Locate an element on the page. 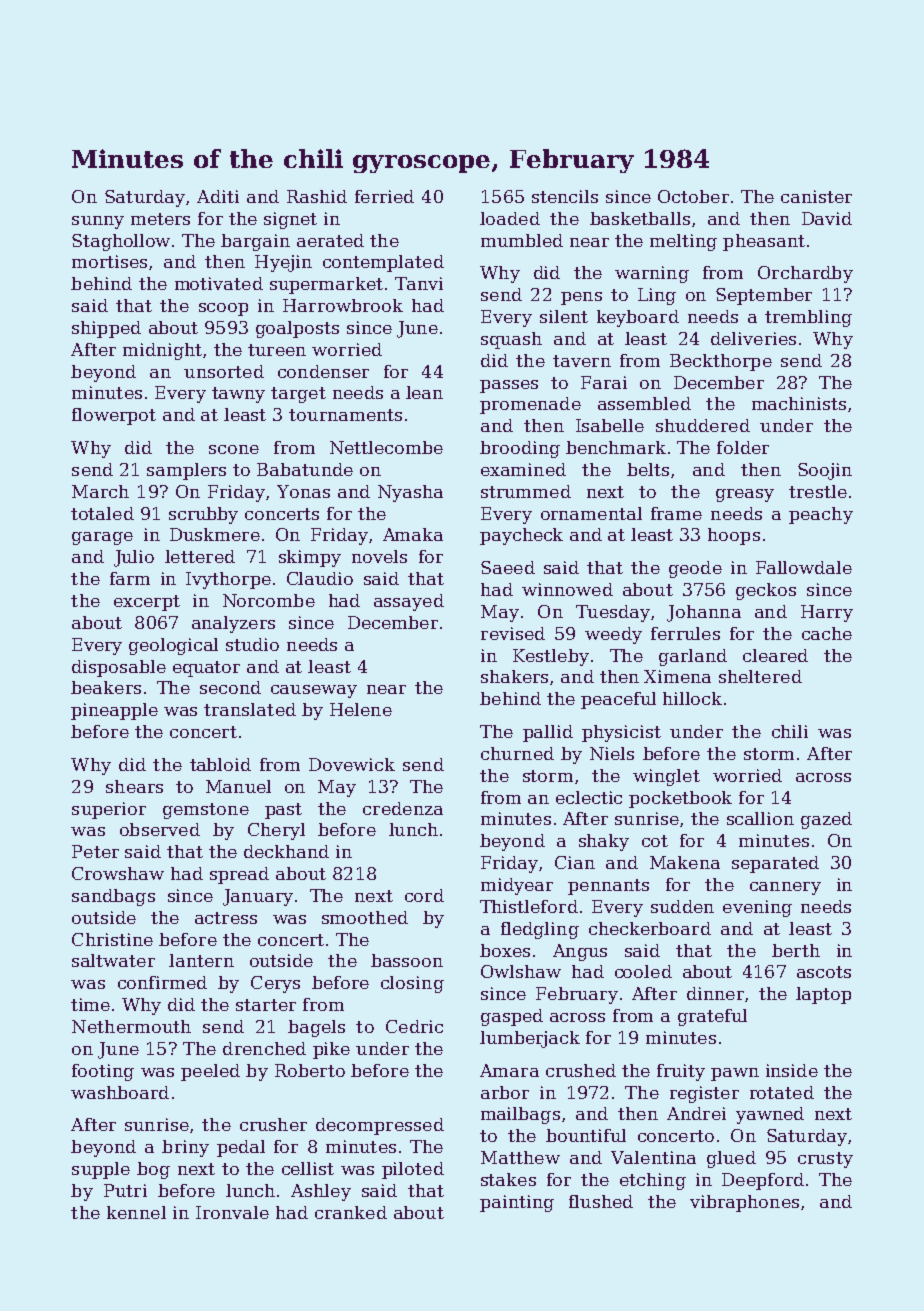 Image resolution: width=924 pixels, height=1311 pixels. shipped is located at coordinates (106, 329).
